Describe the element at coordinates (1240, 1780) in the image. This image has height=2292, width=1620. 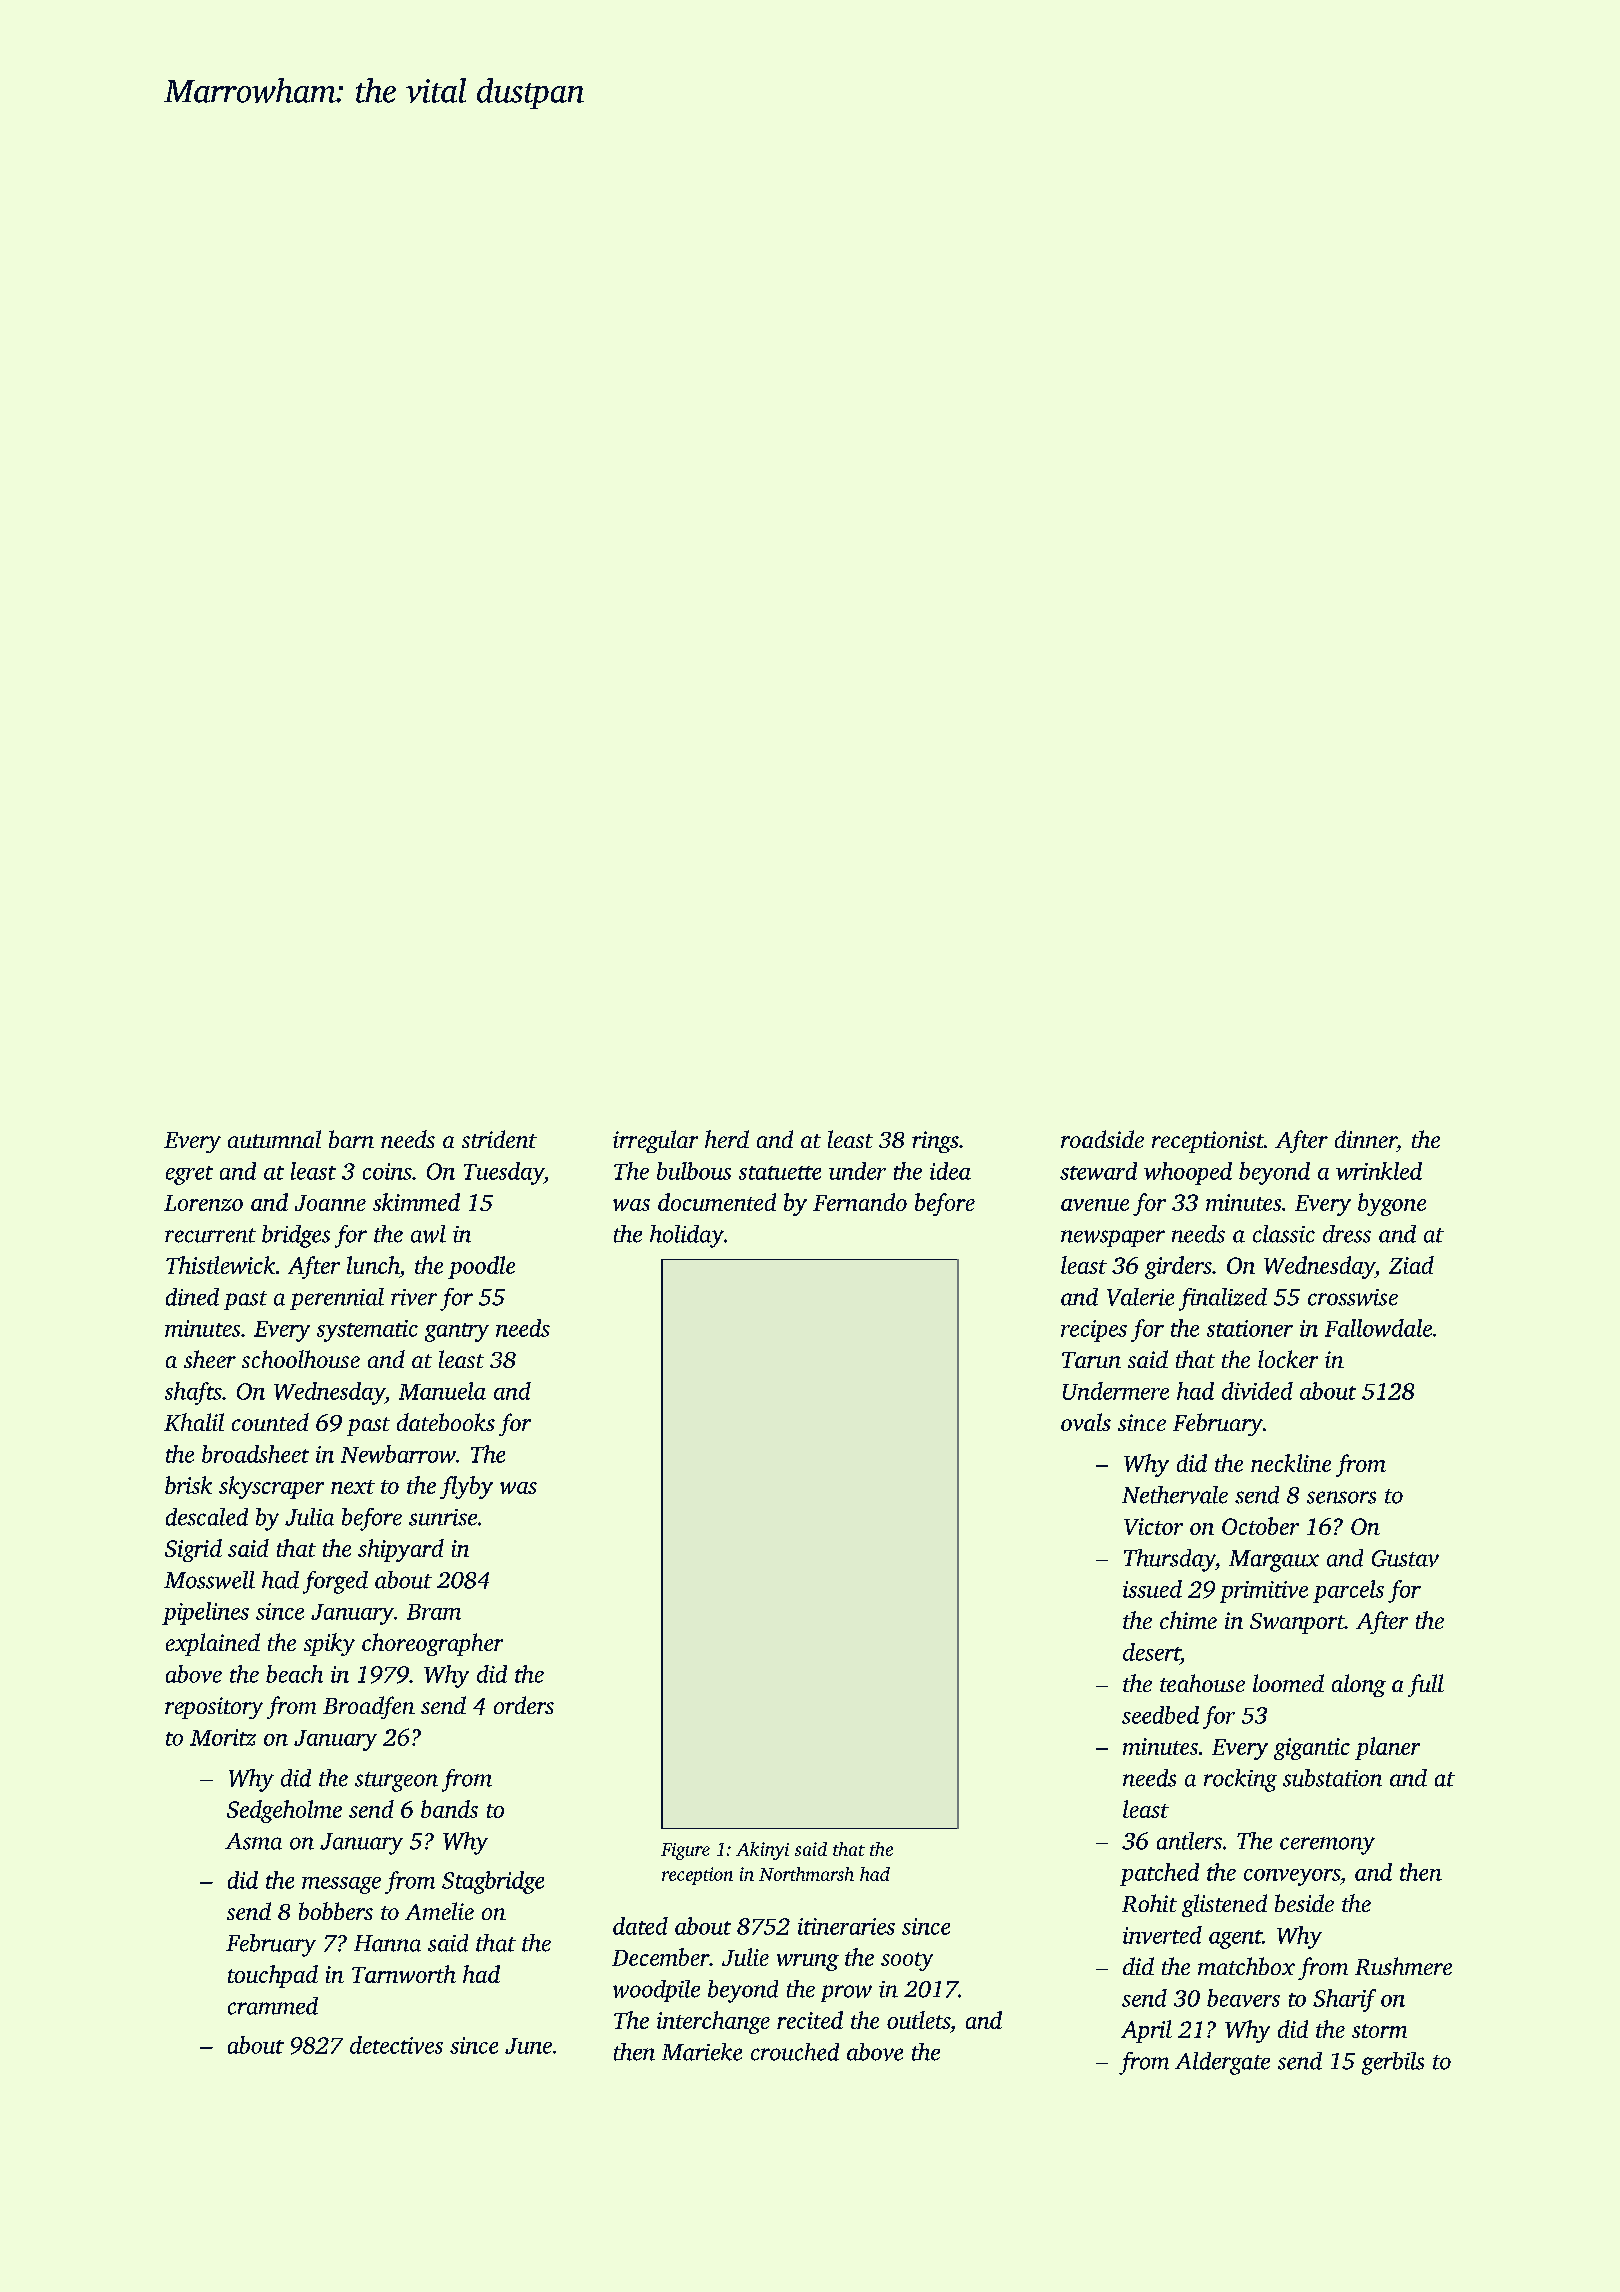
I see `rocking` at that location.
